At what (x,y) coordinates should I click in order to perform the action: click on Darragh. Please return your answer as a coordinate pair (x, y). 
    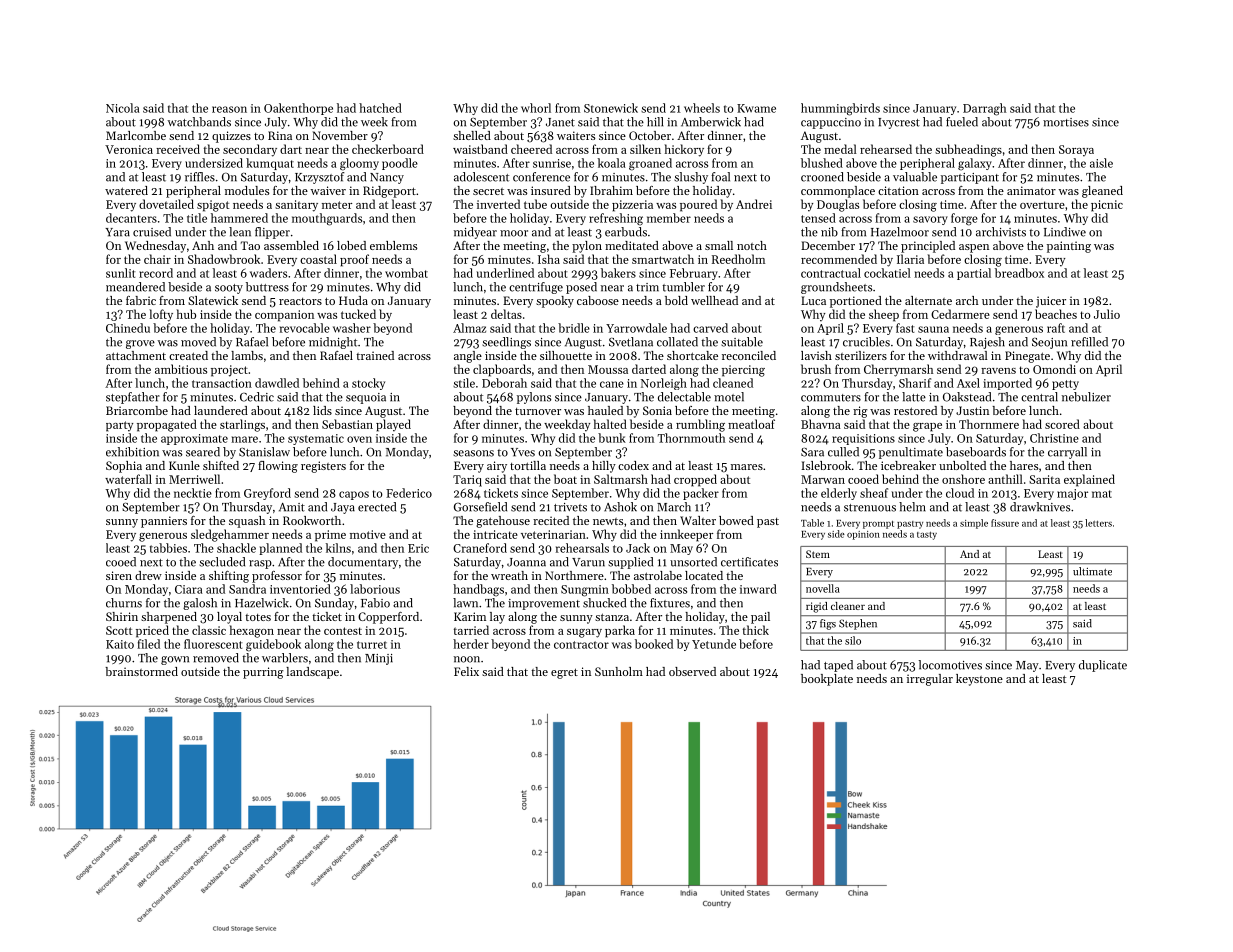
    Looking at the image, I should click on (984, 109).
